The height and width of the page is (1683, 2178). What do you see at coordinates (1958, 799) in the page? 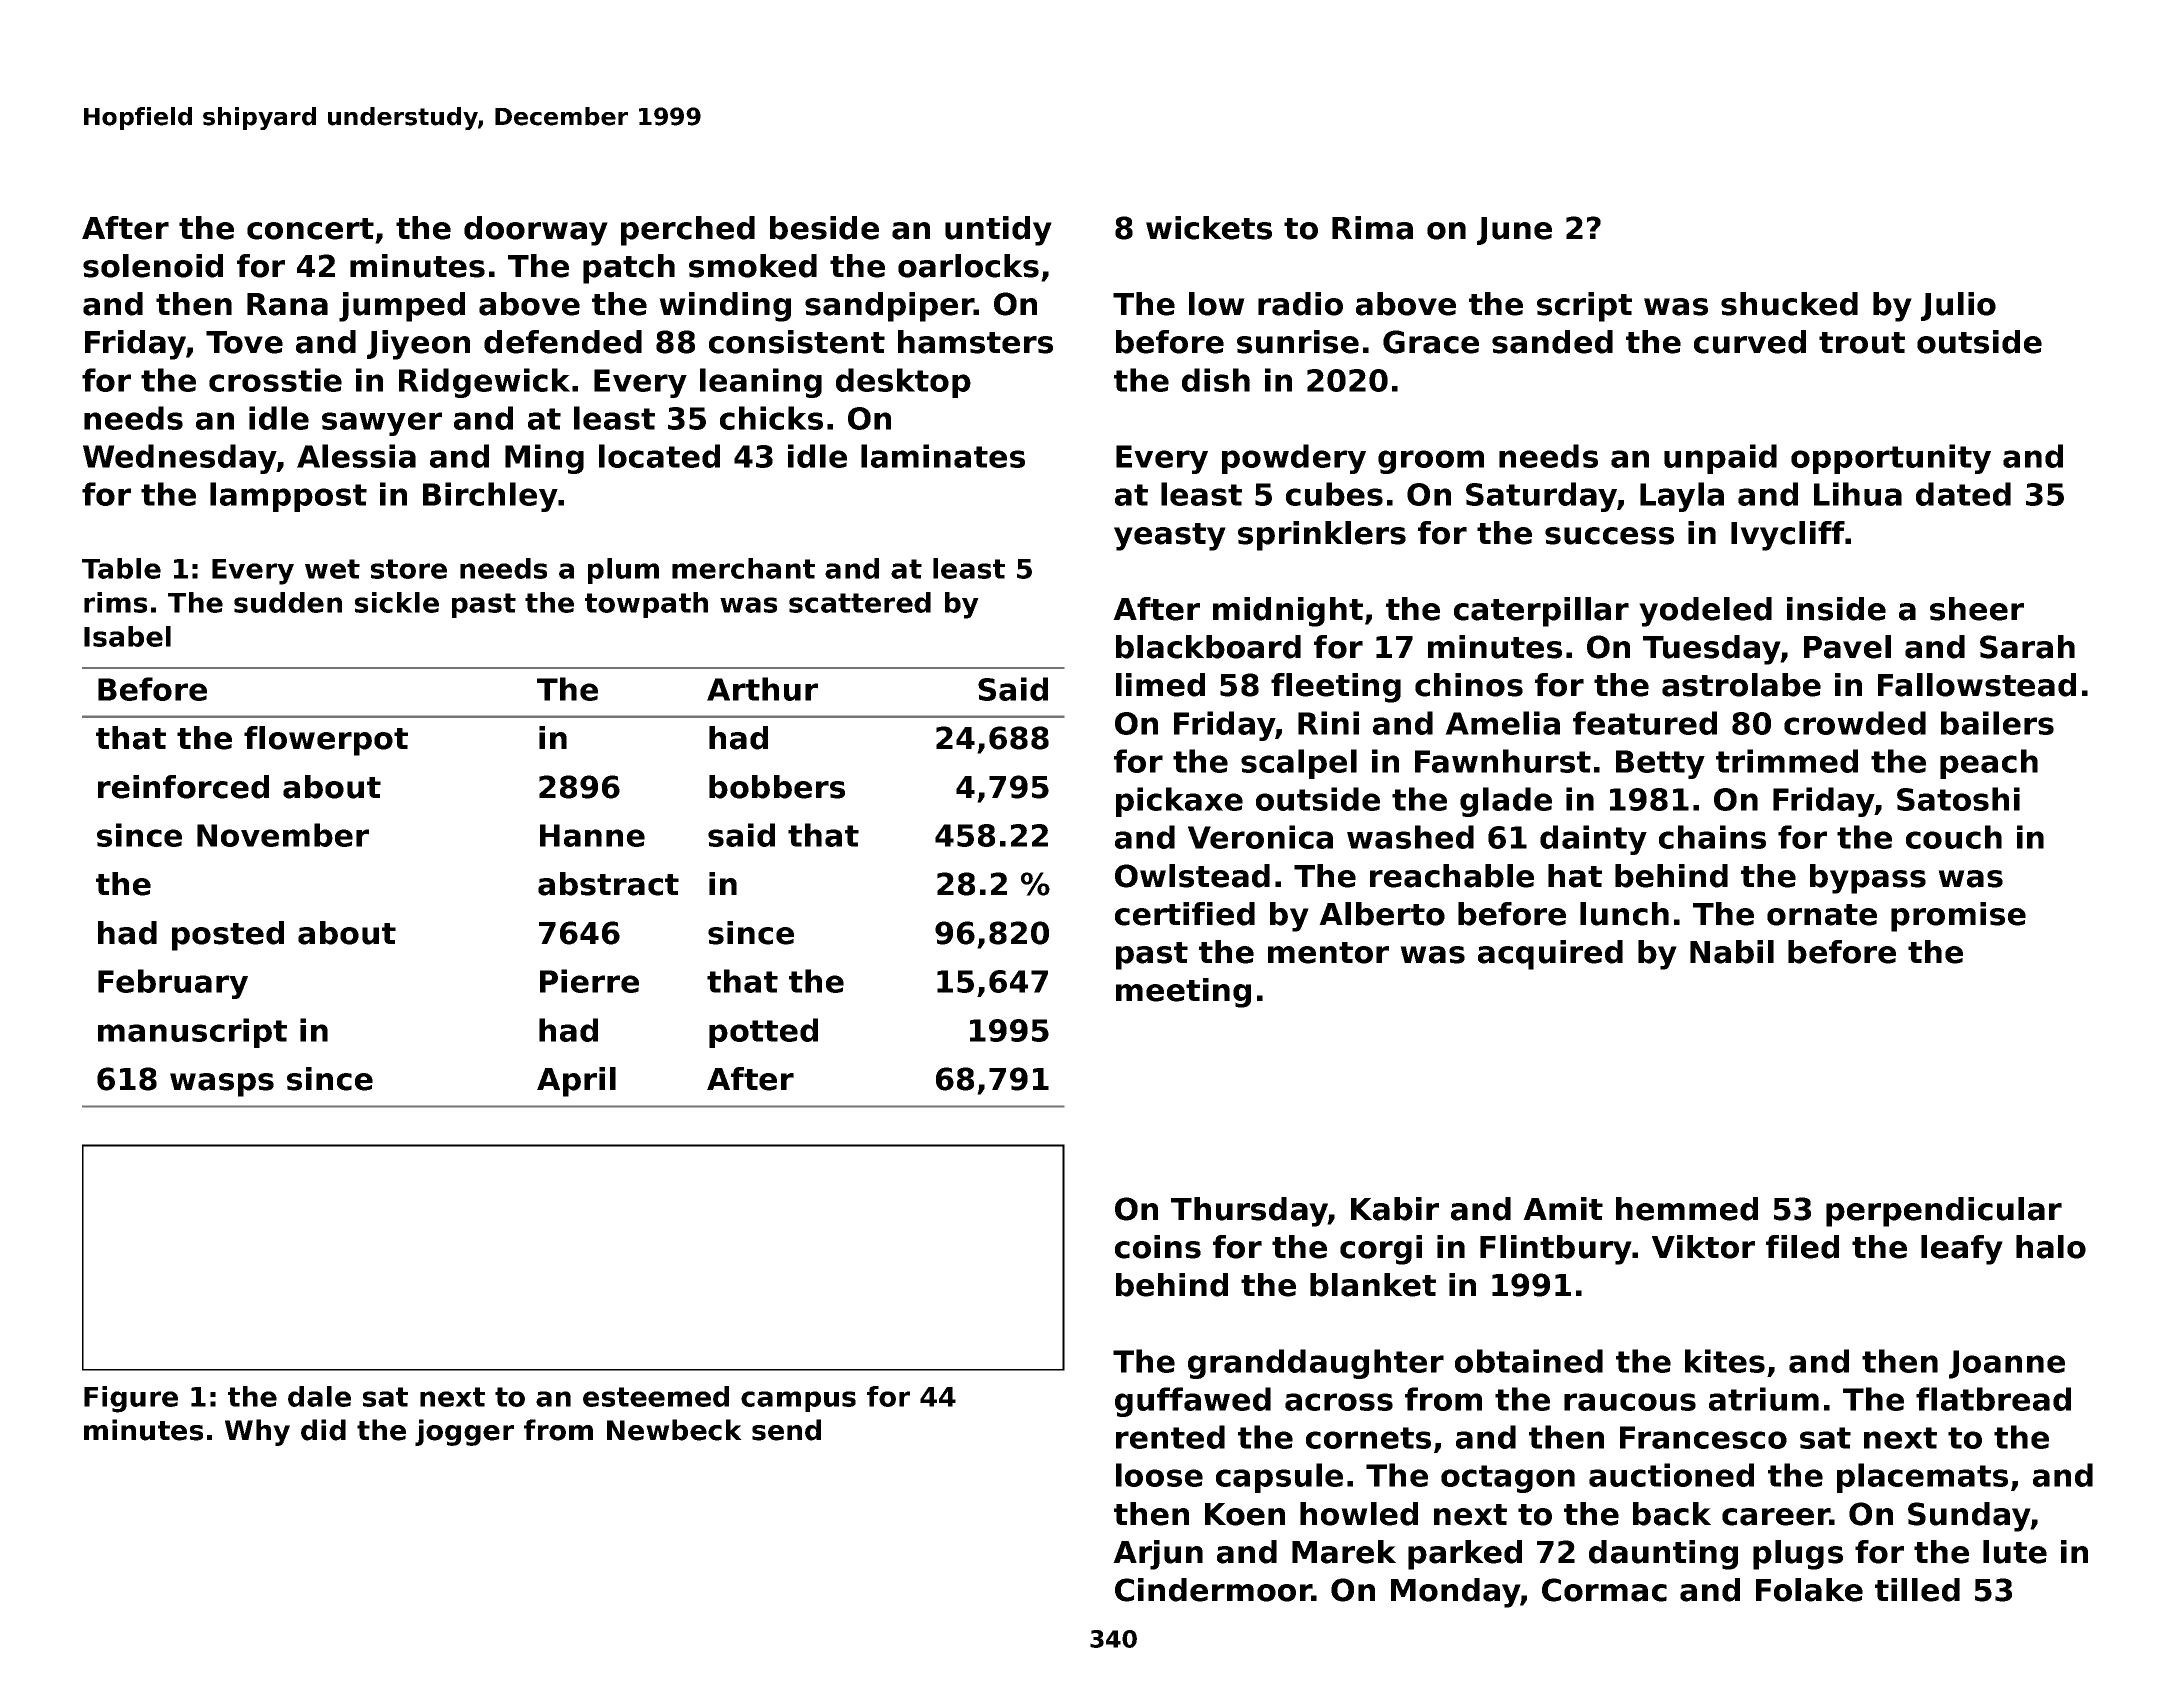
I see `Satoshi` at bounding box center [1958, 799].
